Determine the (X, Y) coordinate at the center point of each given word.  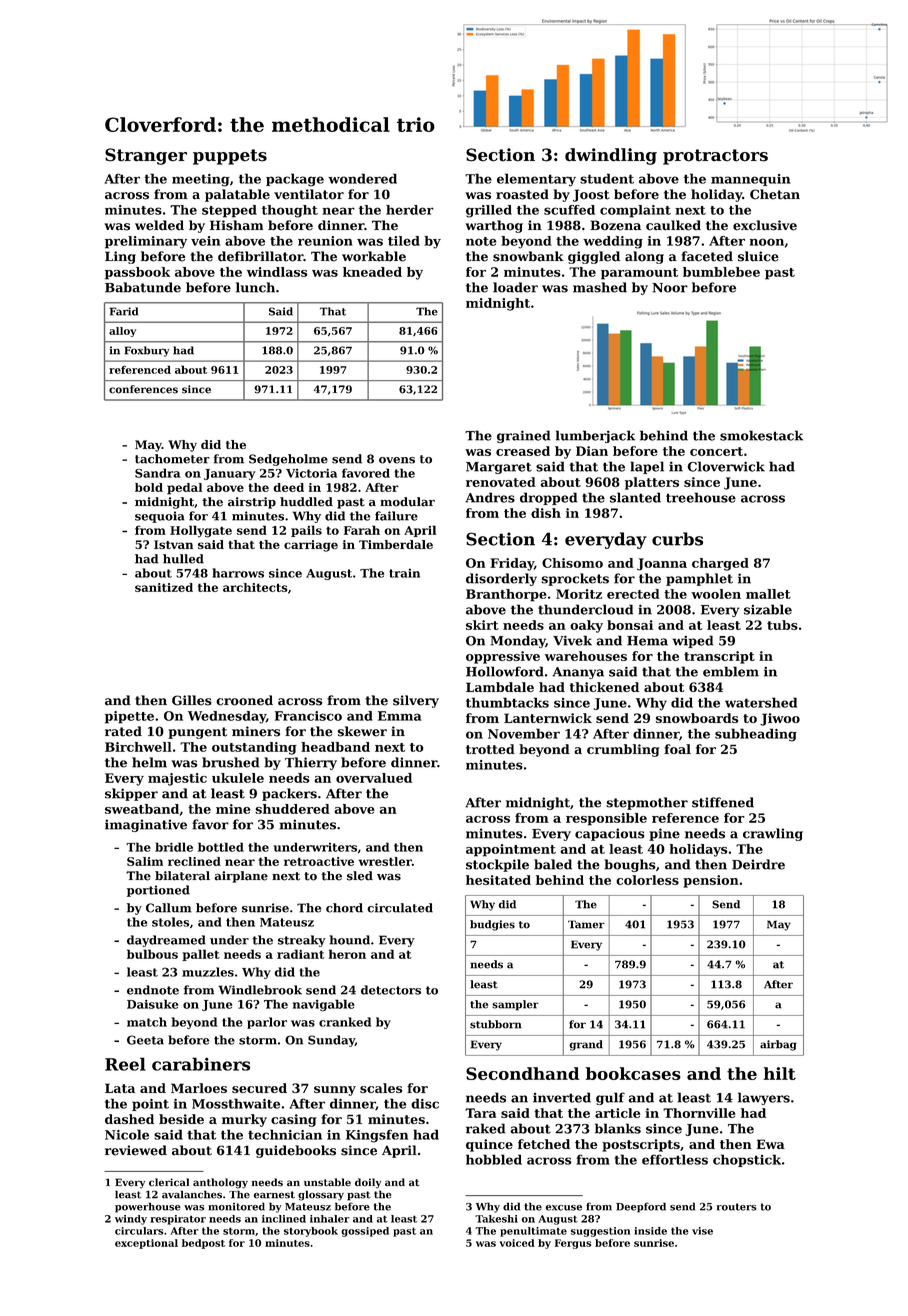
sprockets (575, 579)
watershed (761, 702)
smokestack (761, 435)
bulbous (152, 954)
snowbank (528, 256)
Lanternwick (548, 718)
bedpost (203, 1244)
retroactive (319, 861)
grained (524, 436)
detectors (391, 990)
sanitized (164, 587)
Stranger (146, 156)
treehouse (701, 497)
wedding (613, 242)
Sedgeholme (288, 460)
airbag (778, 1045)
